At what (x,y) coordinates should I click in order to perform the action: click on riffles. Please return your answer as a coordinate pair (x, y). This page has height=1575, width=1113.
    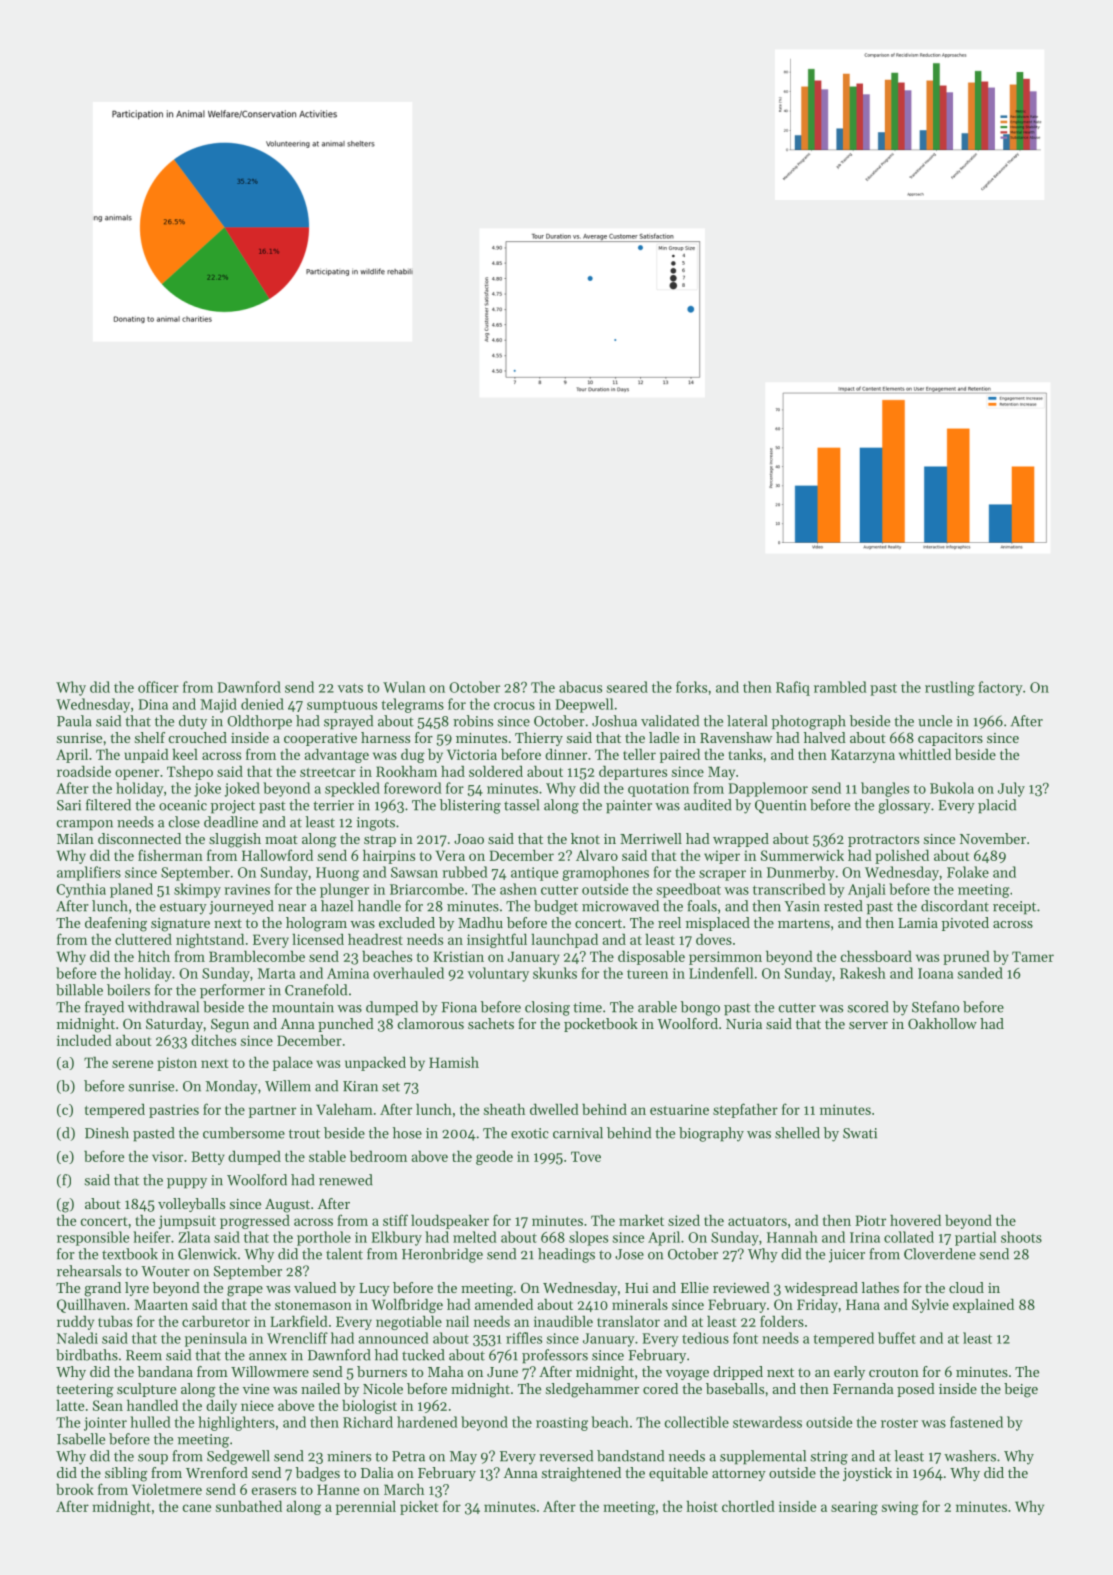
    Looking at the image, I should click on (524, 1338).
